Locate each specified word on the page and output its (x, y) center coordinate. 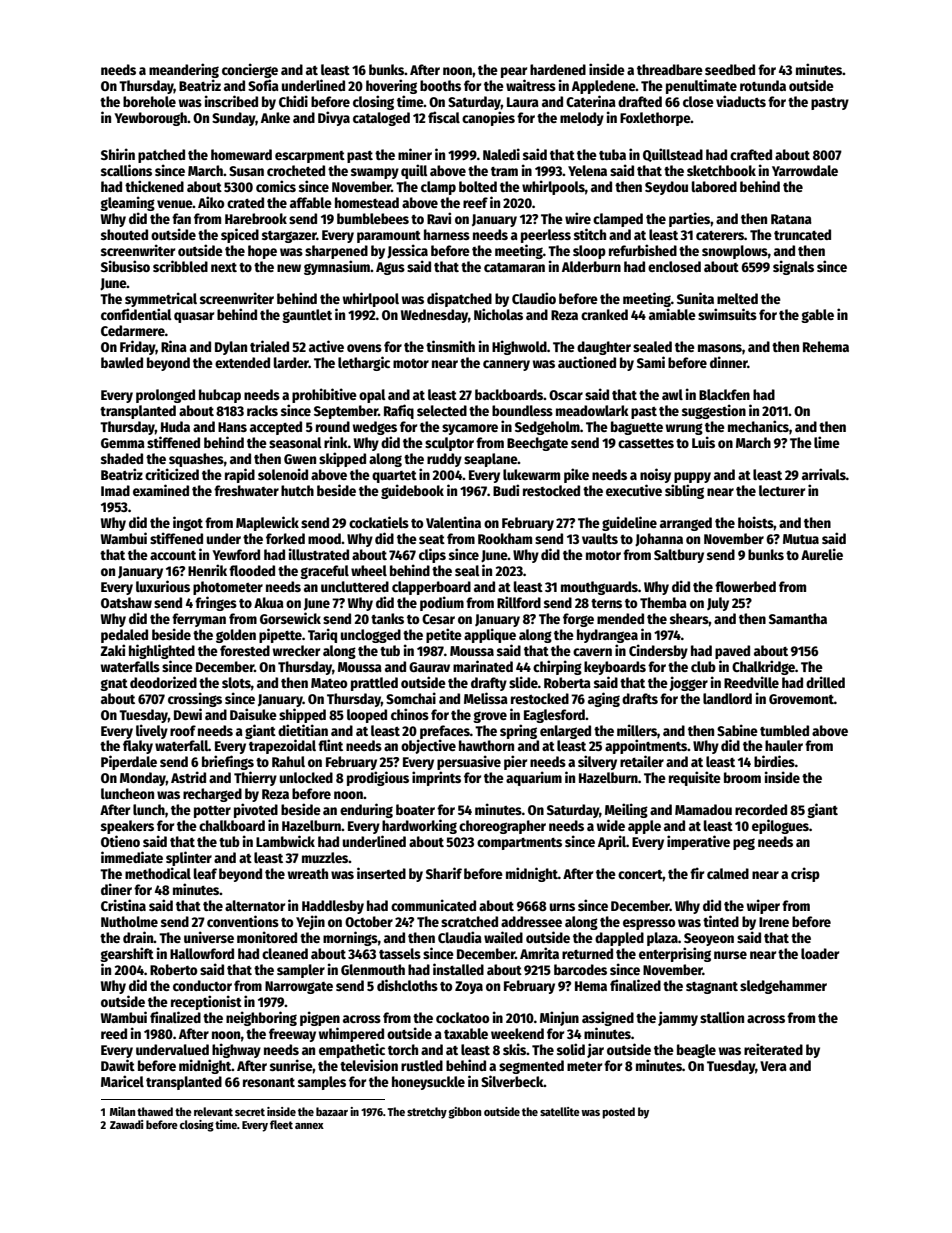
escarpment (310, 157)
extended (242, 362)
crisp (805, 874)
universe (209, 937)
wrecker (296, 650)
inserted (381, 873)
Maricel (122, 1081)
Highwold (519, 347)
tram (504, 171)
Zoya (469, 987)
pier (515, 762)
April (612, 842)
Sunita (695, 298)
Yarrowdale (805, 170)
